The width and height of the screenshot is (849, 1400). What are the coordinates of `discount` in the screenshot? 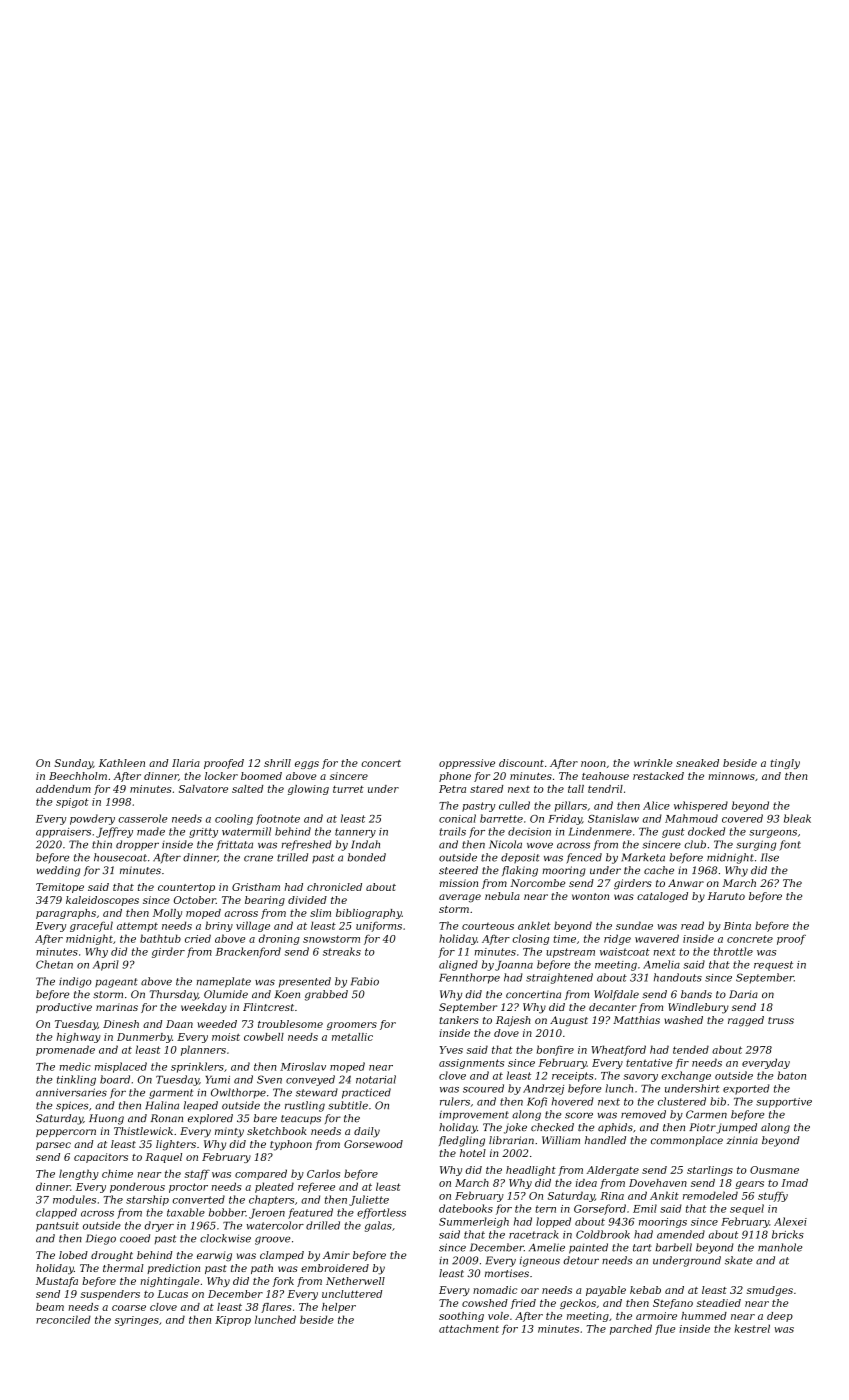 It's located at (521, 763).
